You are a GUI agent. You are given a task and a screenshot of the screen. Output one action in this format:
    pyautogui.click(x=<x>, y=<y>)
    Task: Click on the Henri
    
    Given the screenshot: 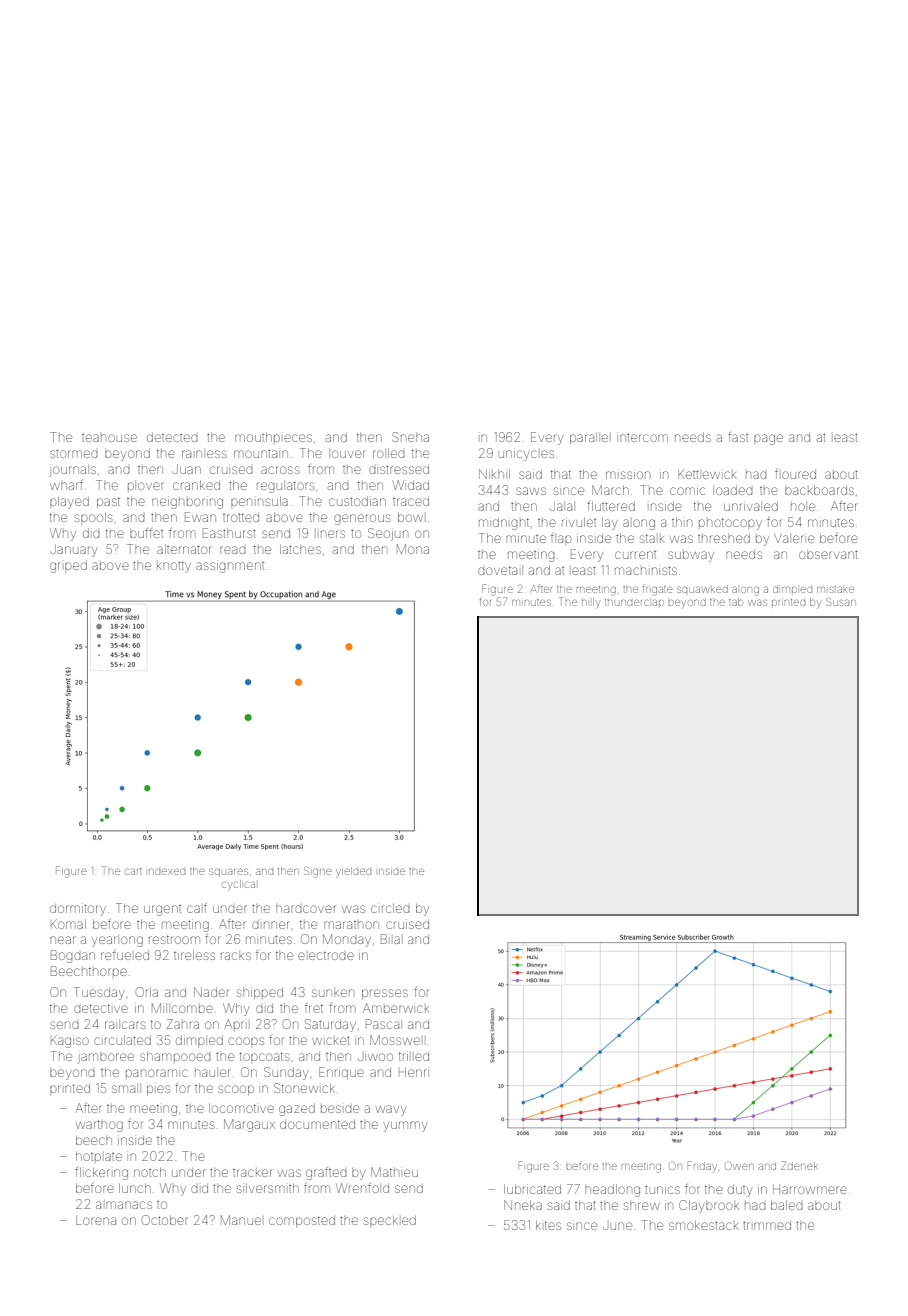 What is the action you would take?
    pyautogui.click(x=413, y=1072)
